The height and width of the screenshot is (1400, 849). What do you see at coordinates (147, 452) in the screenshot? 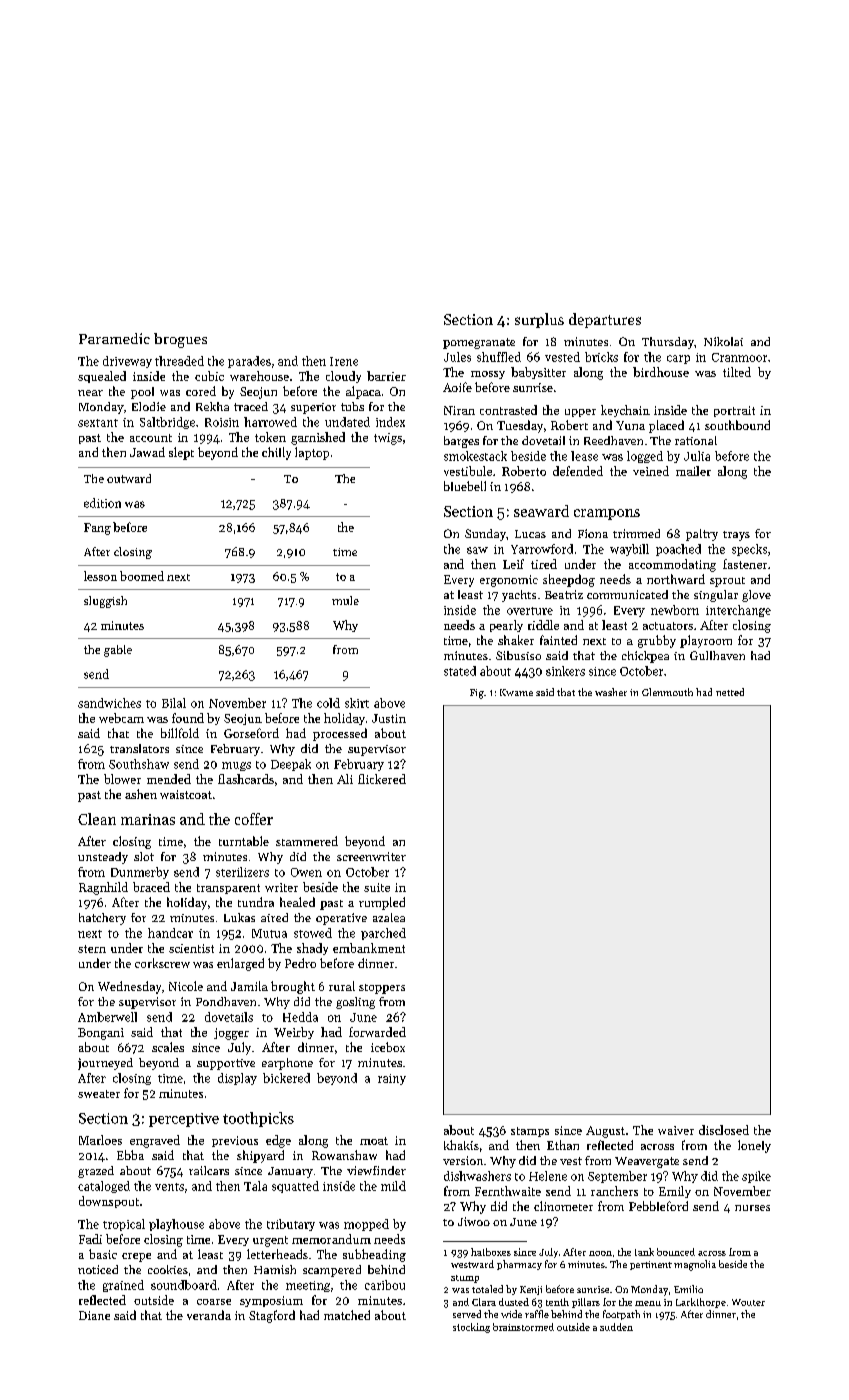
I see `Jawad` at bounding box center [147, 452].
